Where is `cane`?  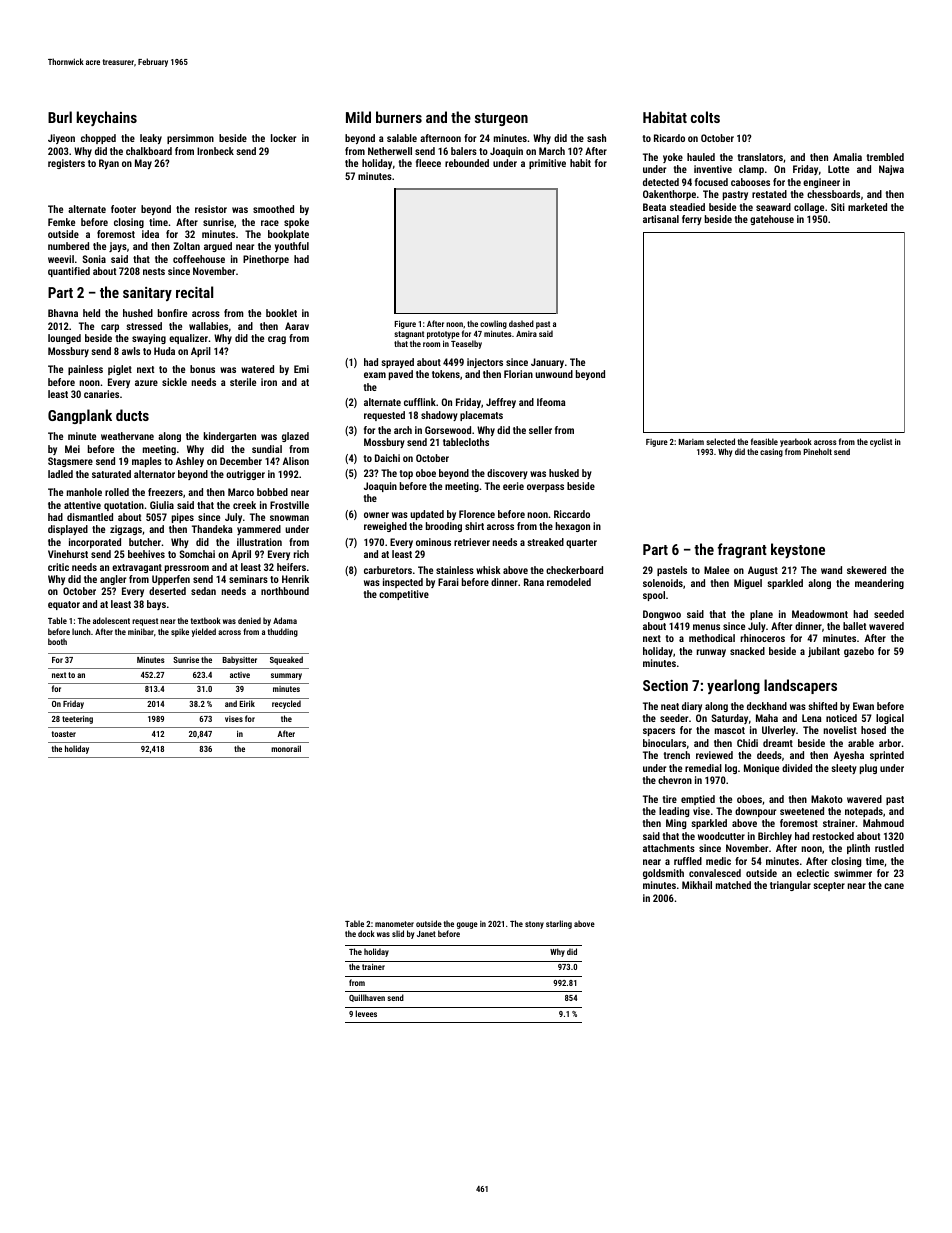 cane is located at coordinates (894, 886).
